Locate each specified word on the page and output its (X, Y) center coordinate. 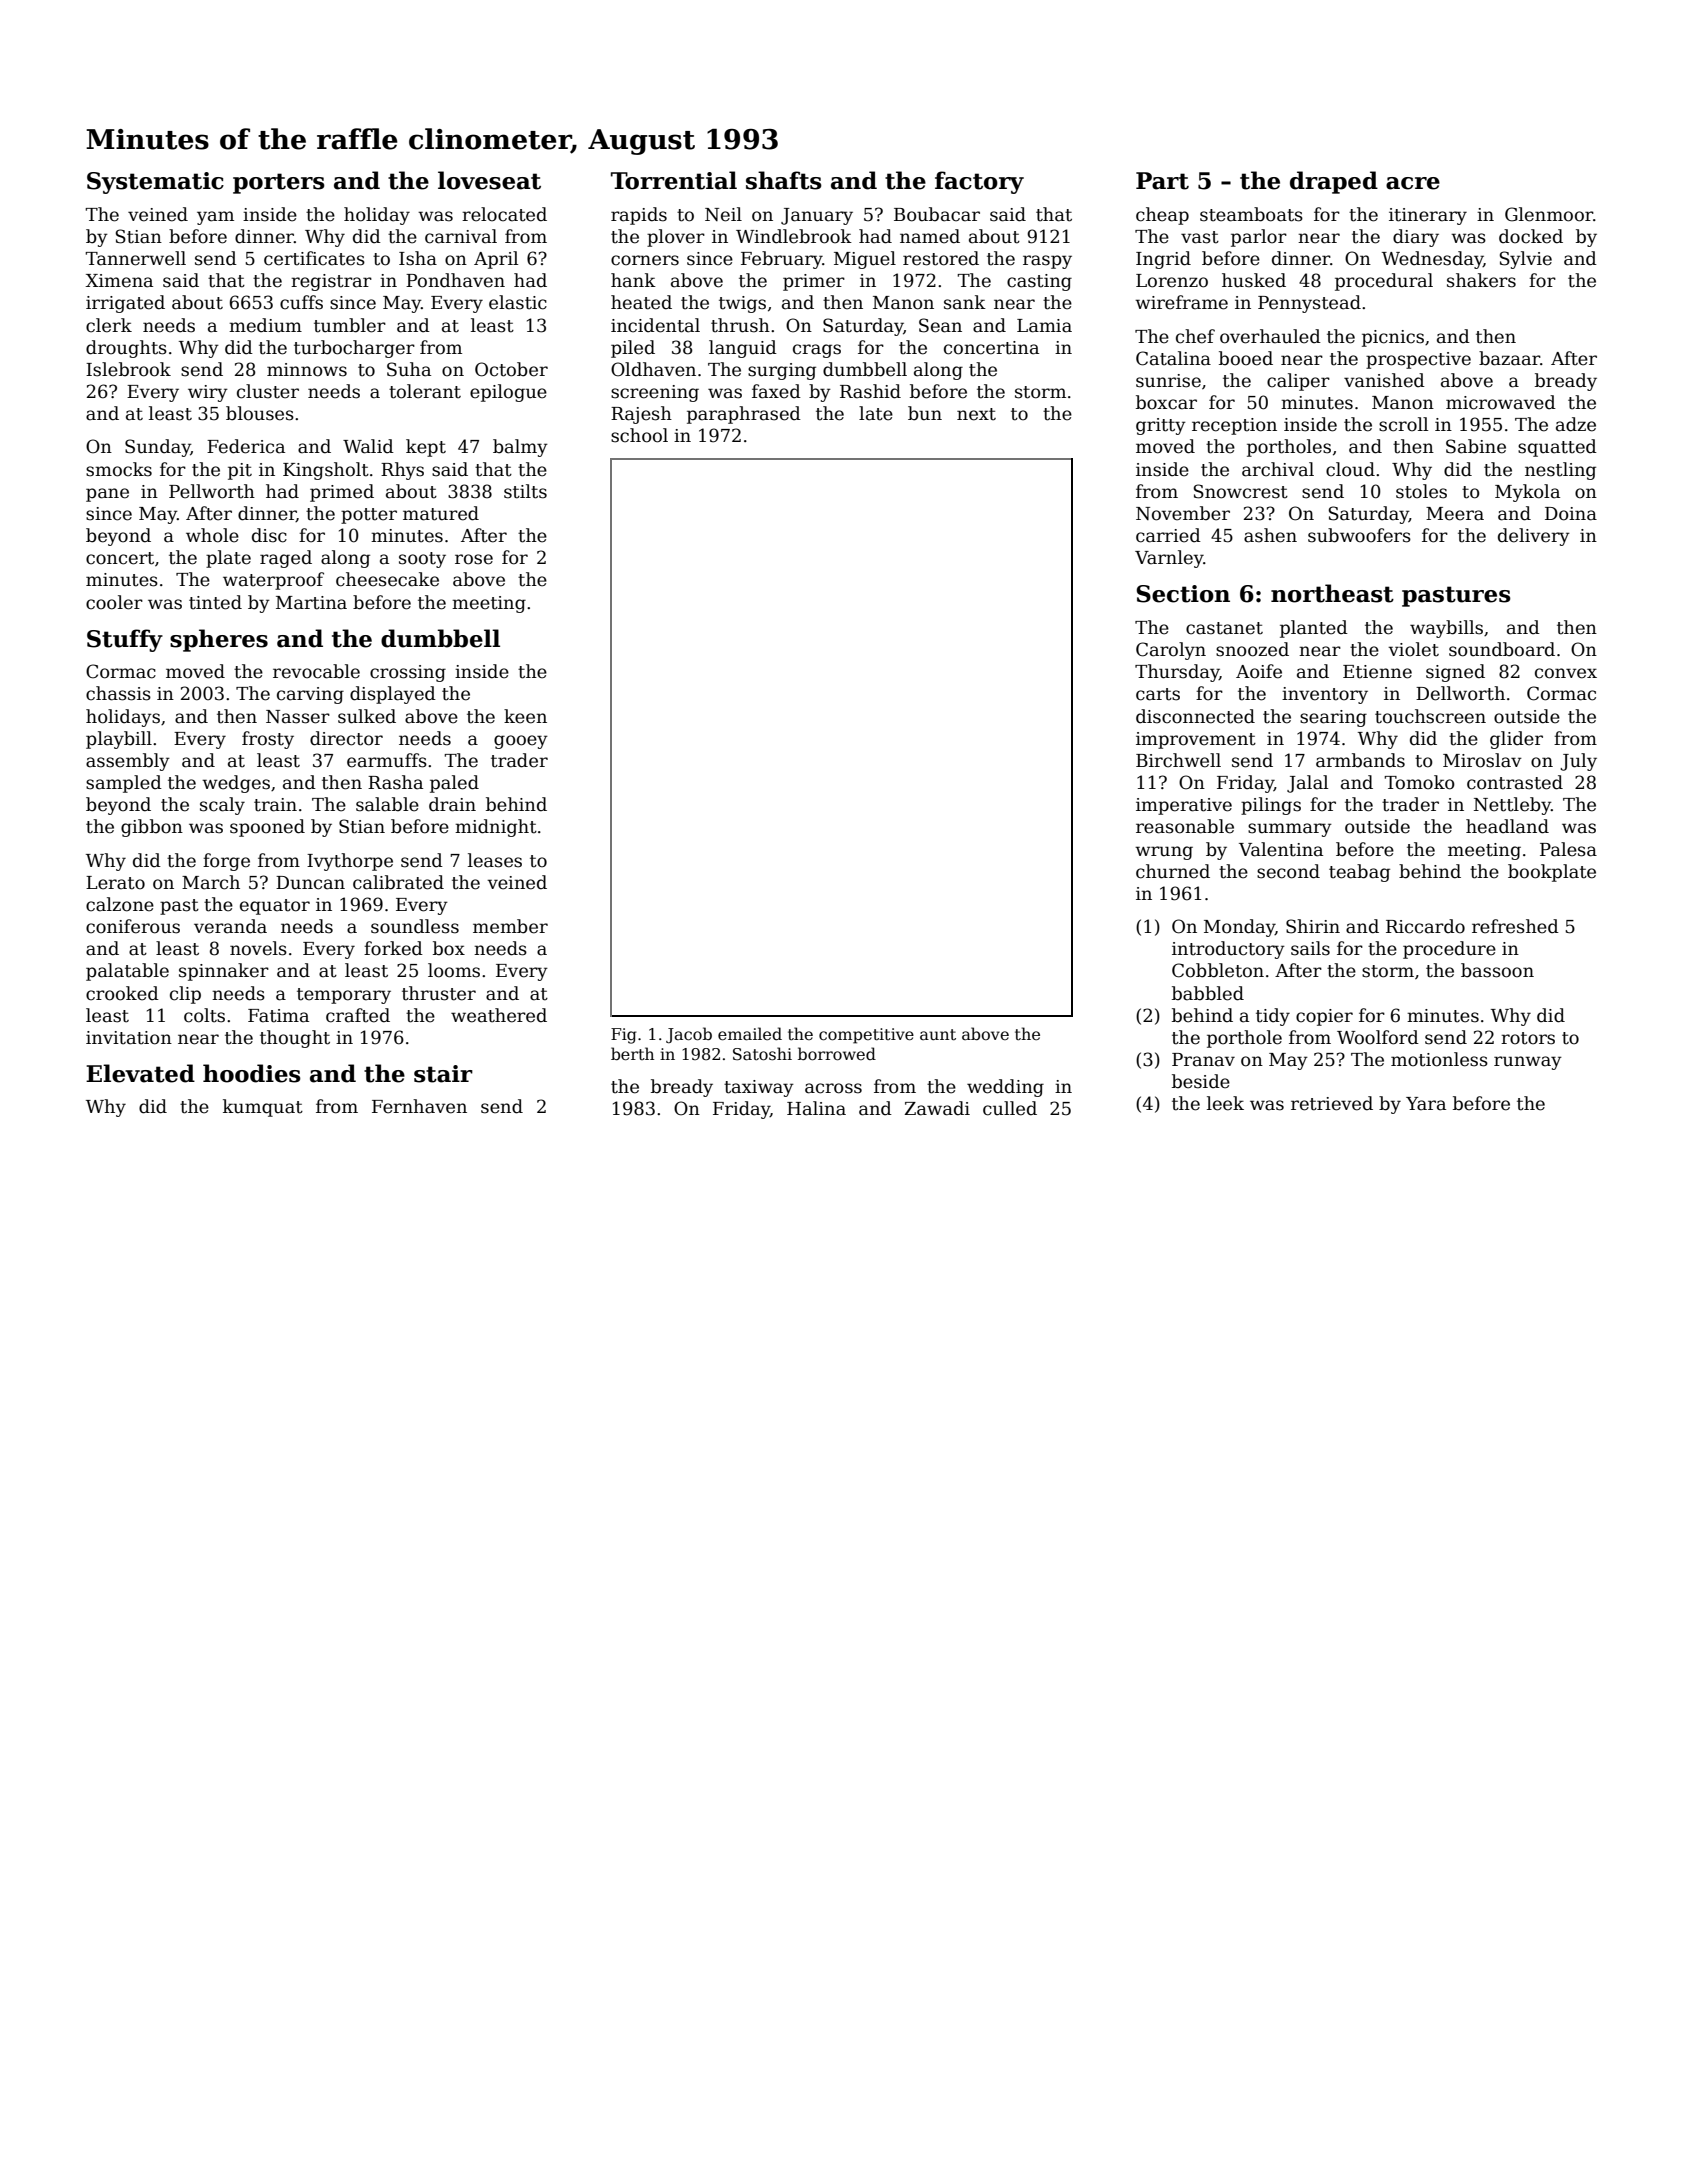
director (346, 738)
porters (279, 183)
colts (204, 1015)
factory (979, 182)
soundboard (1502, 649)
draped (1334, 182)
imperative (1184, 806)
